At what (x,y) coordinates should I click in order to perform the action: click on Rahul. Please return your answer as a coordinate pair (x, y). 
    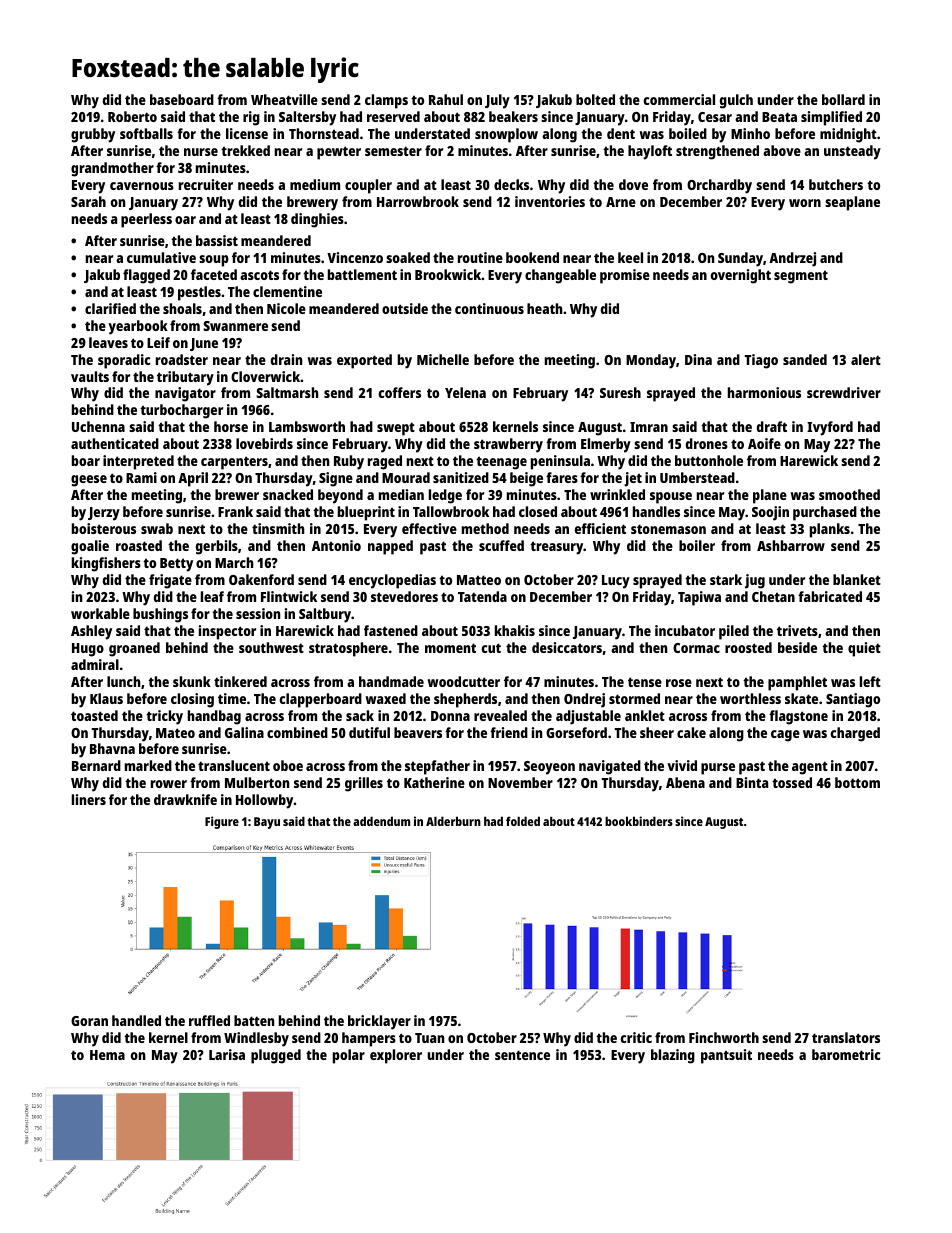
    Looking at the image, I should click on (446, 99).
